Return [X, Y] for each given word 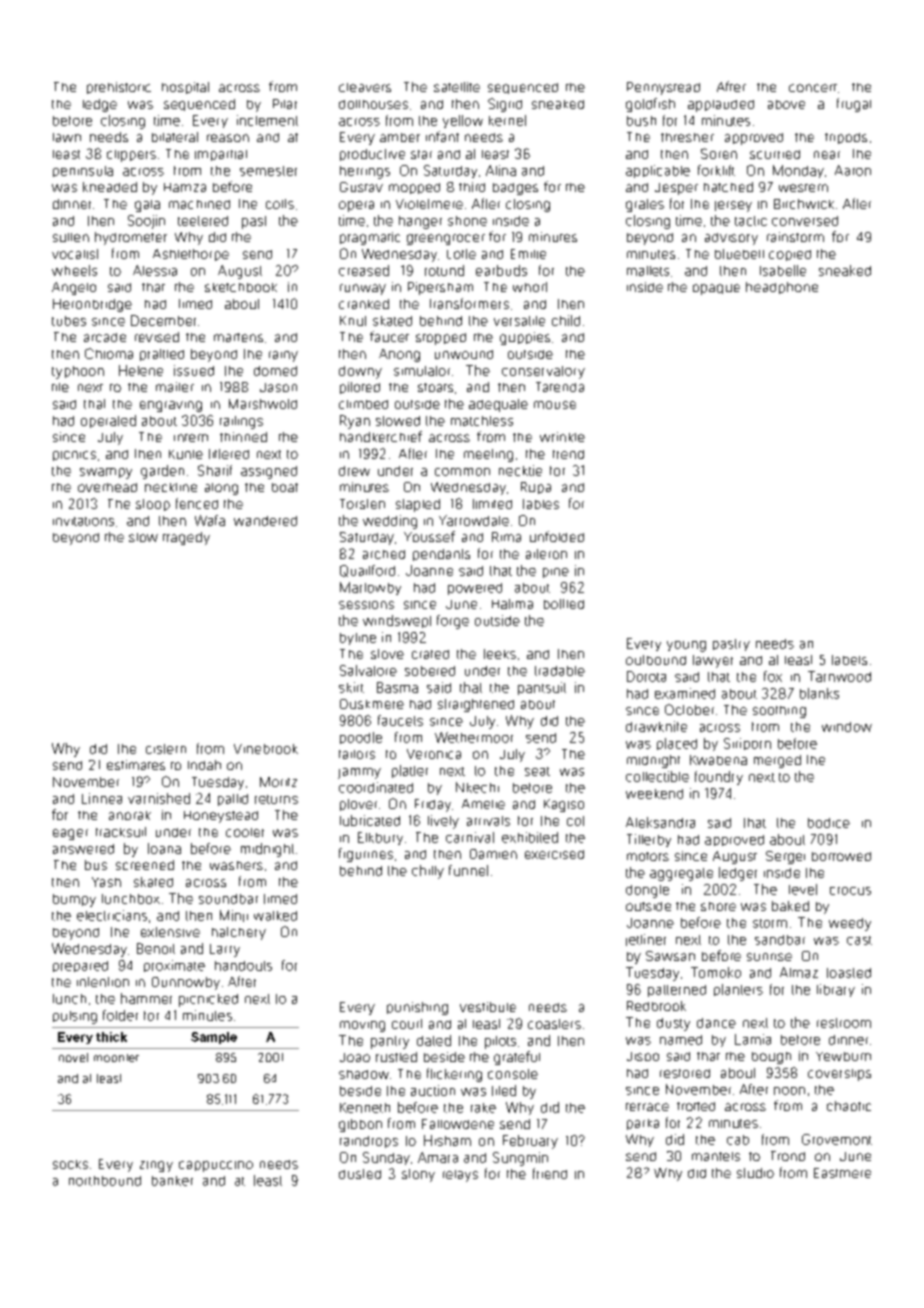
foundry [719, 778]
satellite [457, 87]
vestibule [488, 1007]
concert [813, 88]
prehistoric [119, 88]
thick [111, 1037]
